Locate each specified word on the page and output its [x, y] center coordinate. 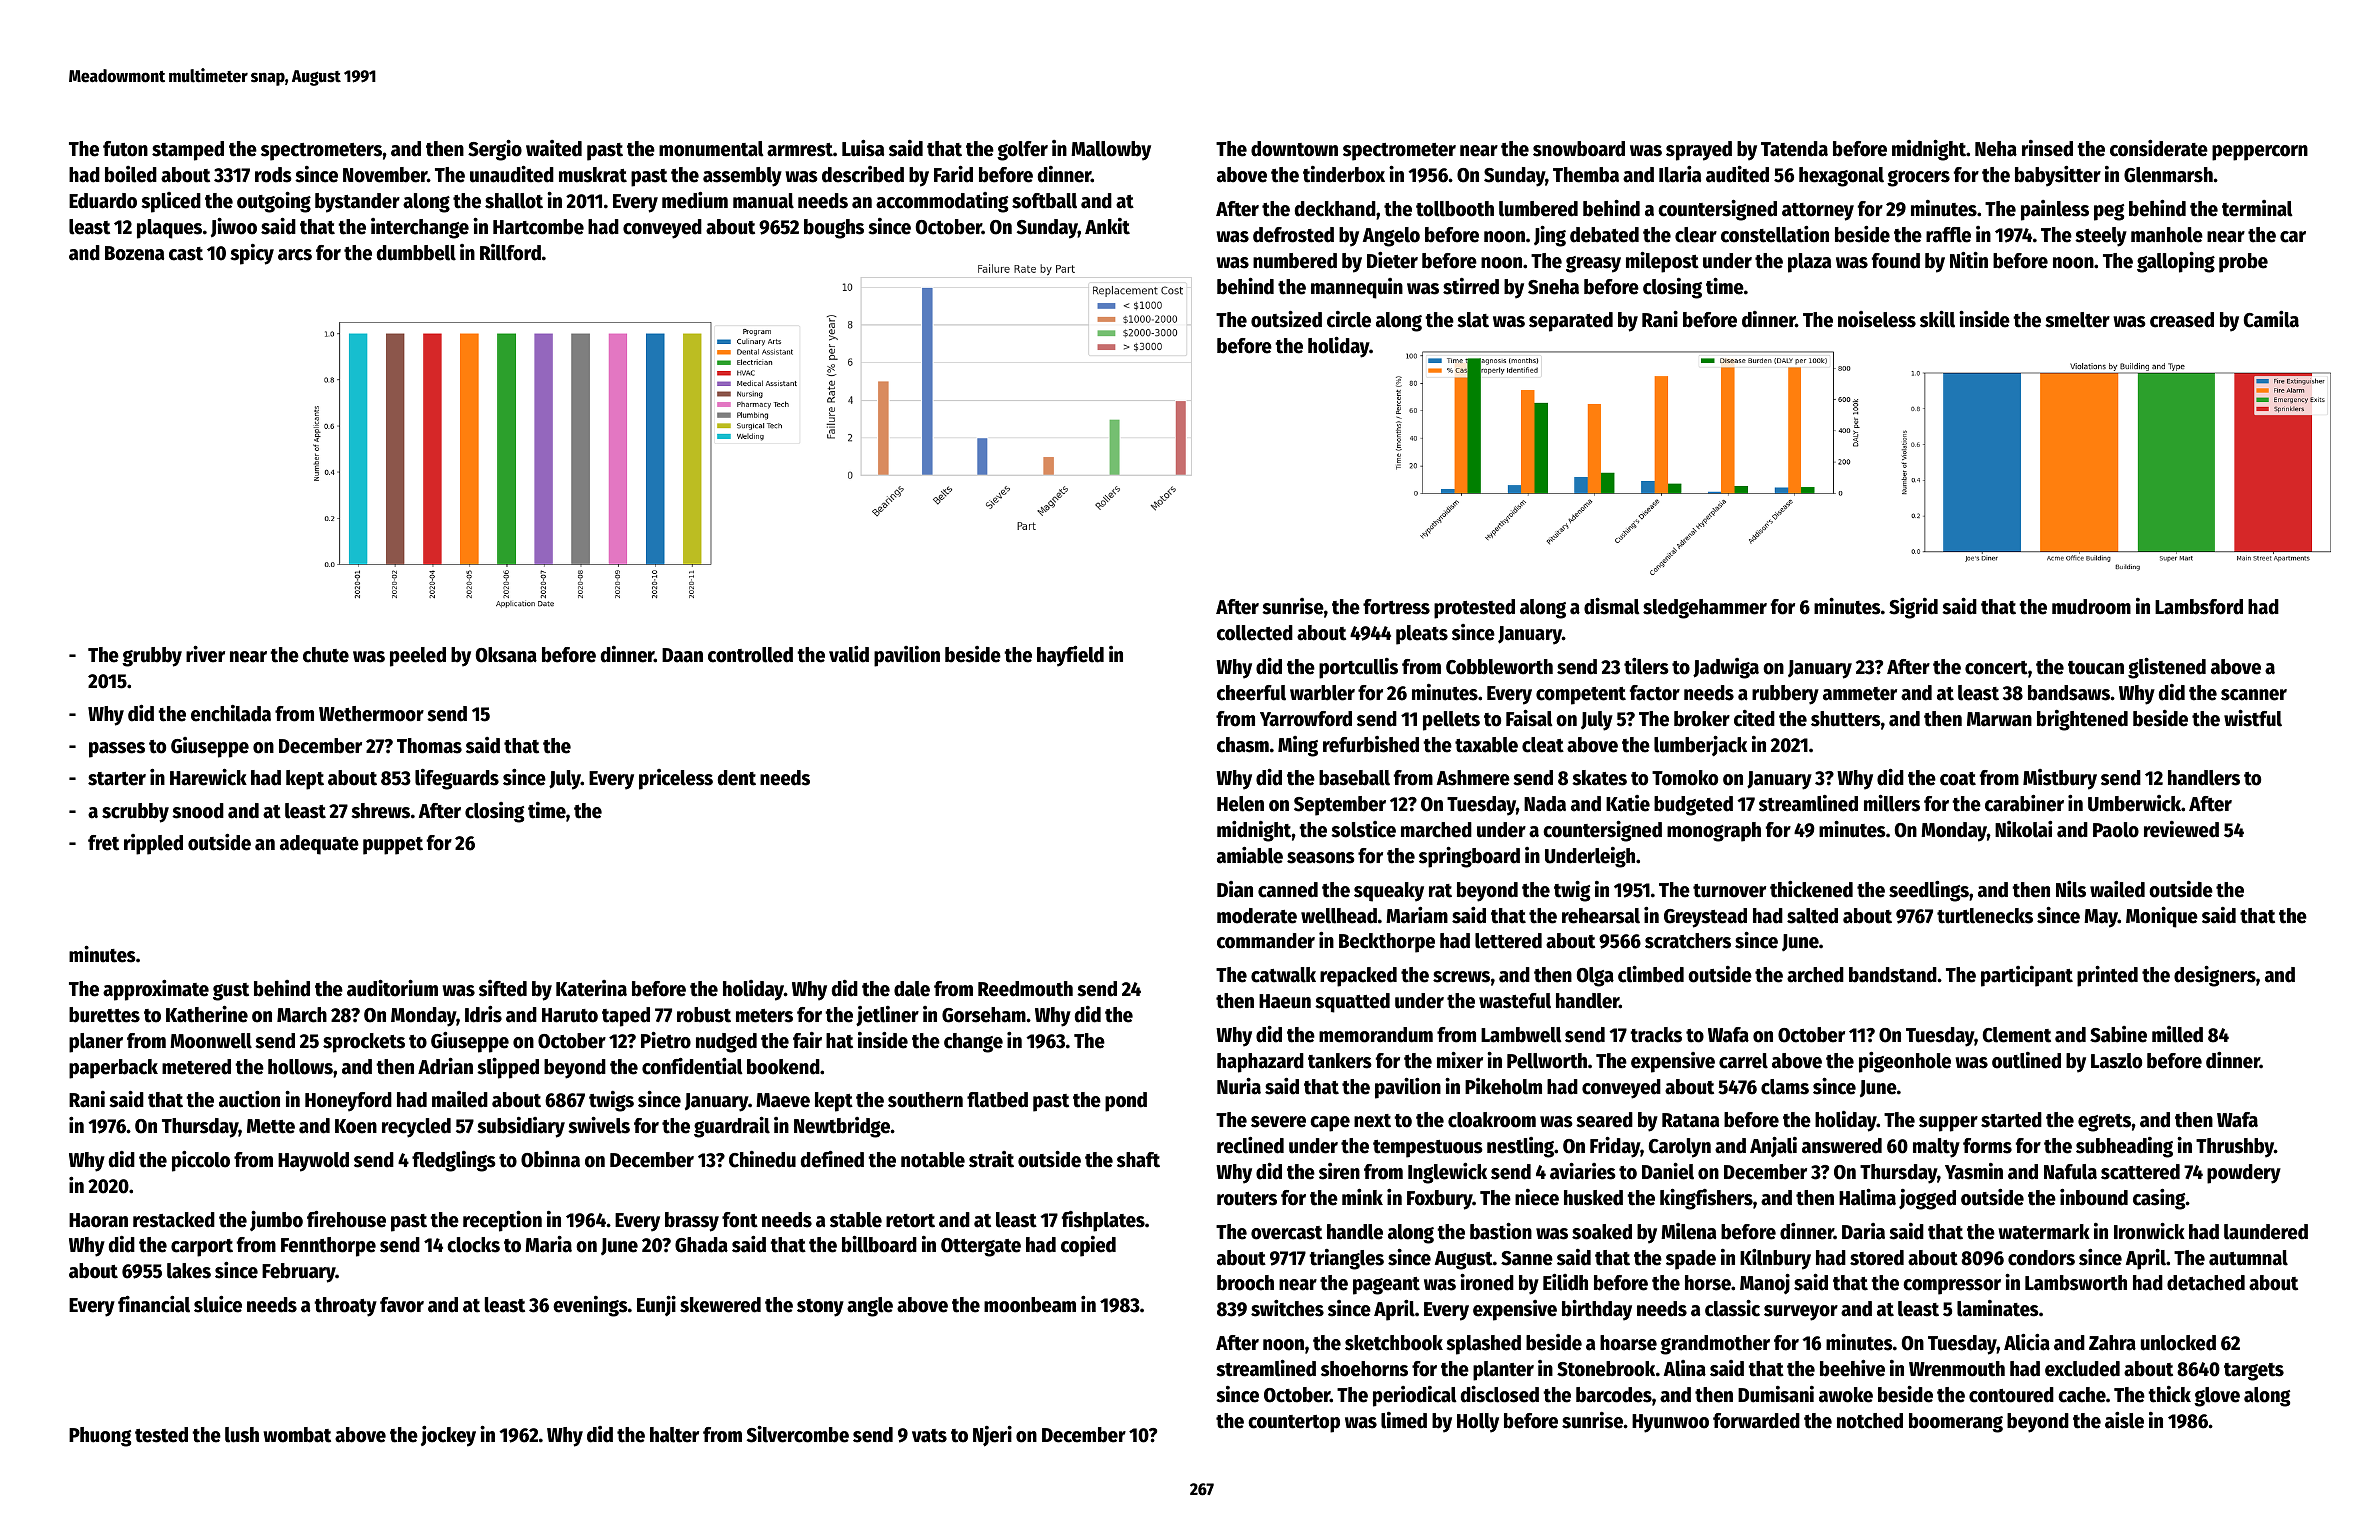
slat [1473, 320]
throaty [345, 1307]
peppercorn [2260, 153]
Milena [1688, 1231]
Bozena [134, 253]
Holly [1478, 1423]
